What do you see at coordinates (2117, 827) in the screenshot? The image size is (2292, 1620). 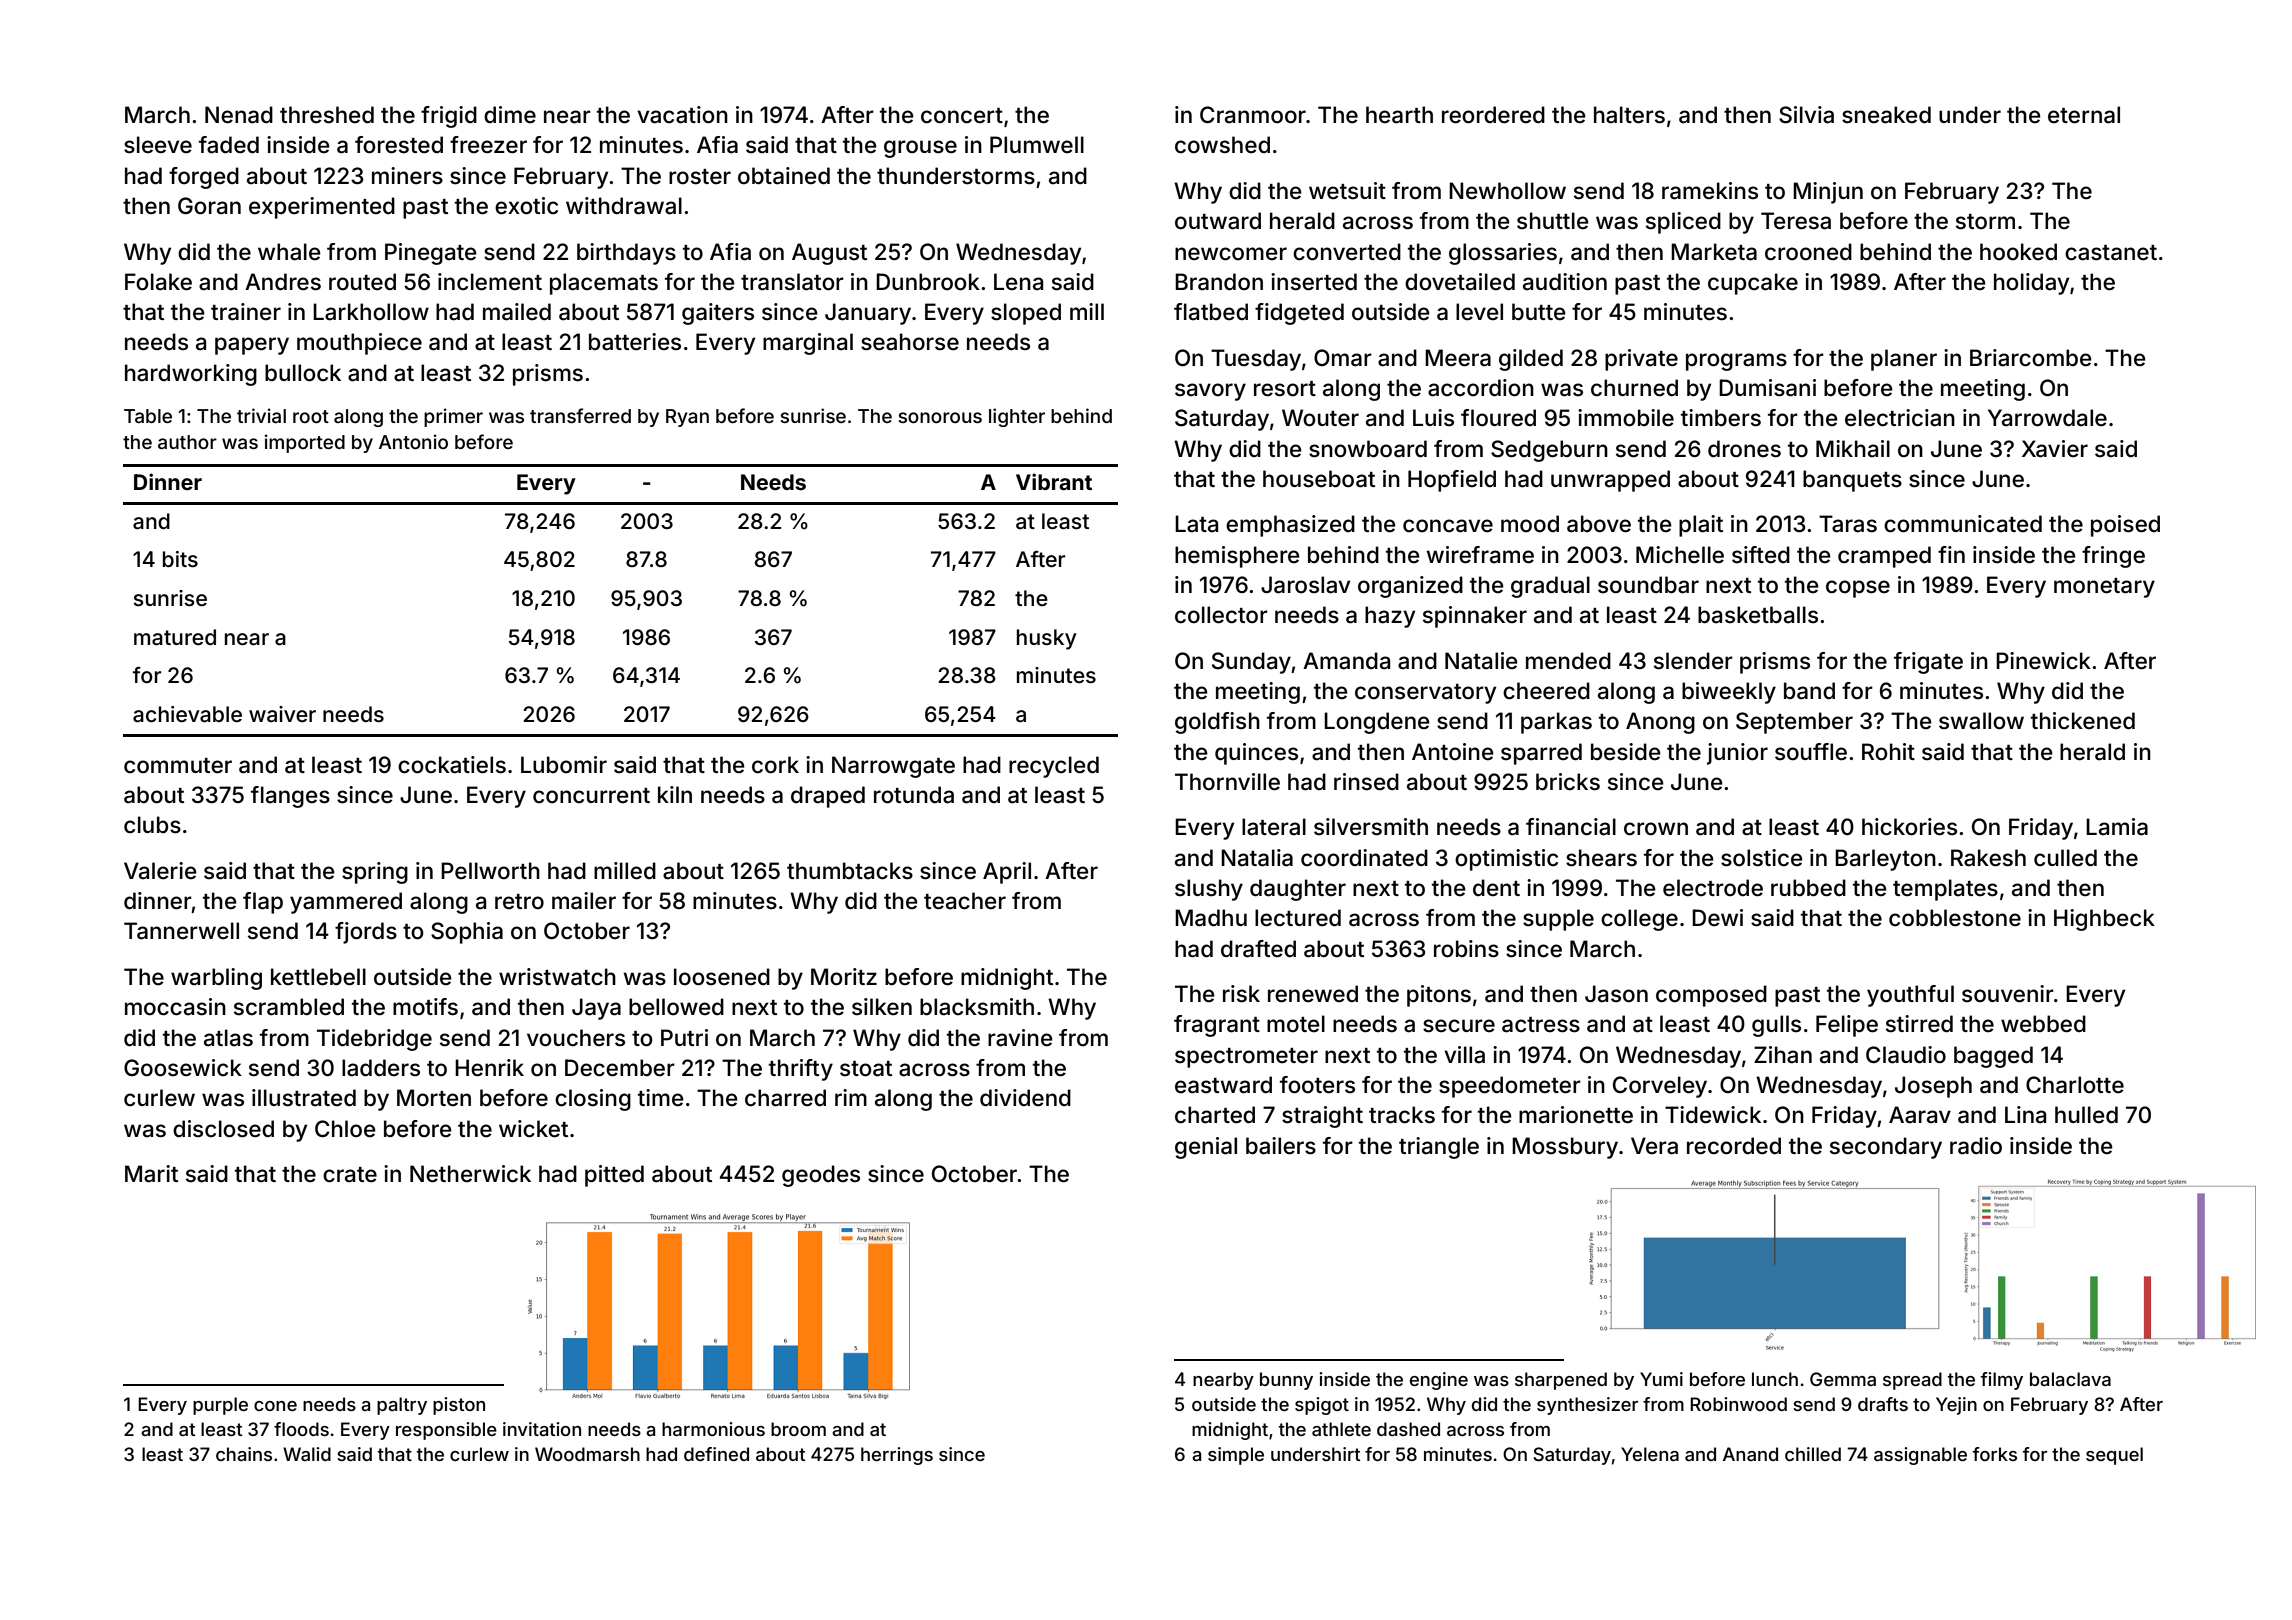 I see `Lamia` at bounding box center [2117, 827].
